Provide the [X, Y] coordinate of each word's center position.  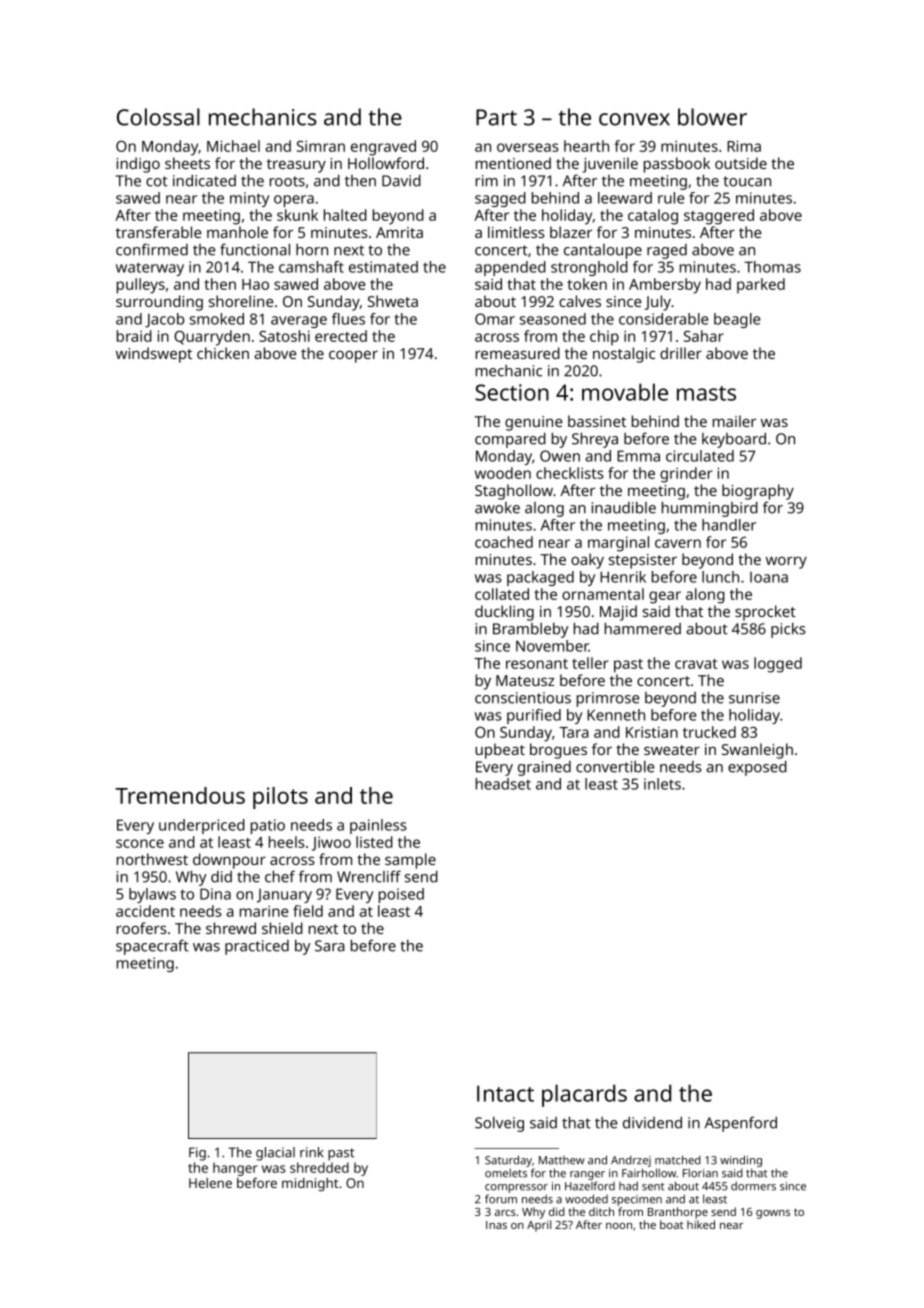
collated [502, 594]
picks [788, 630]
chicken [223, 353]
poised [401, 895]
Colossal [158, 117]
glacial [275, 1154]
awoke [497, 508]
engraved [383, 148]
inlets [662, 784]
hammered [643, 628]
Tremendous [180, 795]
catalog [653, 217]
